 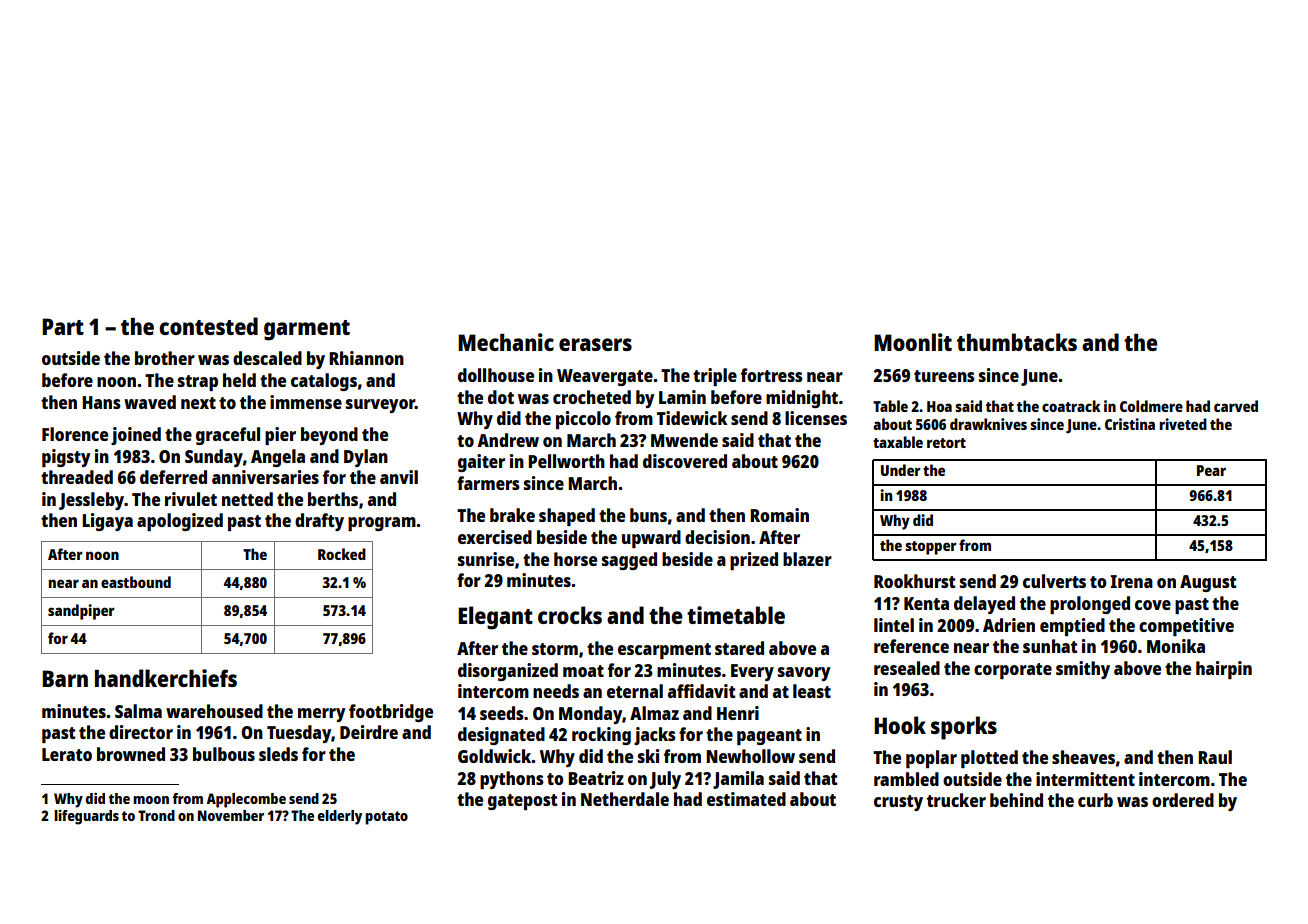 I want to click on Elegant, so click(x=495, y=618).
